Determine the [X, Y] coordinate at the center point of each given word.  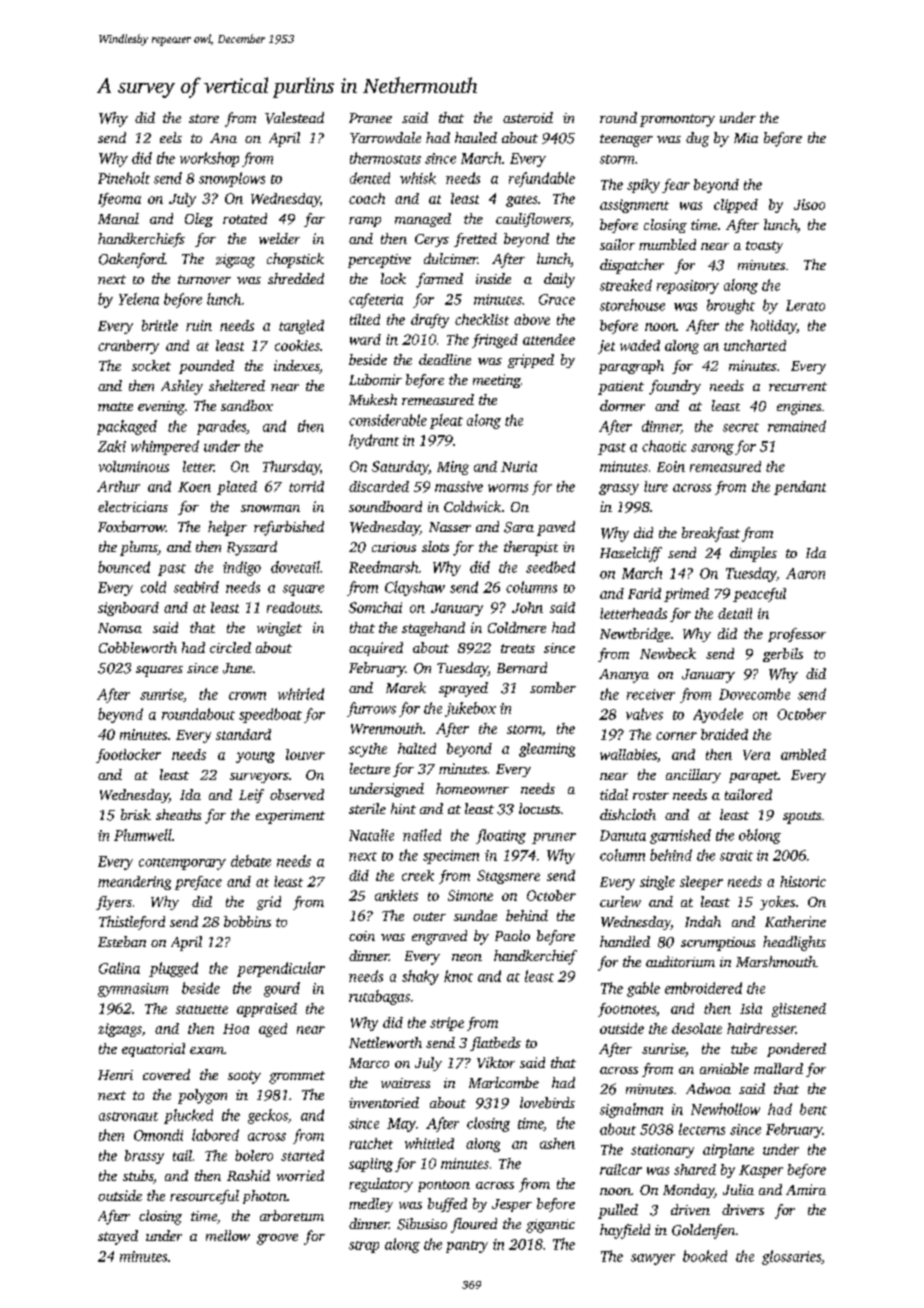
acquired [376, 649]
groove [277, 1239]
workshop [209, 159]
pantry [467, 1247]
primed [686, 595]
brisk [136, 814]
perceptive [379, 261]
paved [556, 528]
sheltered [237, 385]
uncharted [755, 345]
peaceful [759, 595]
